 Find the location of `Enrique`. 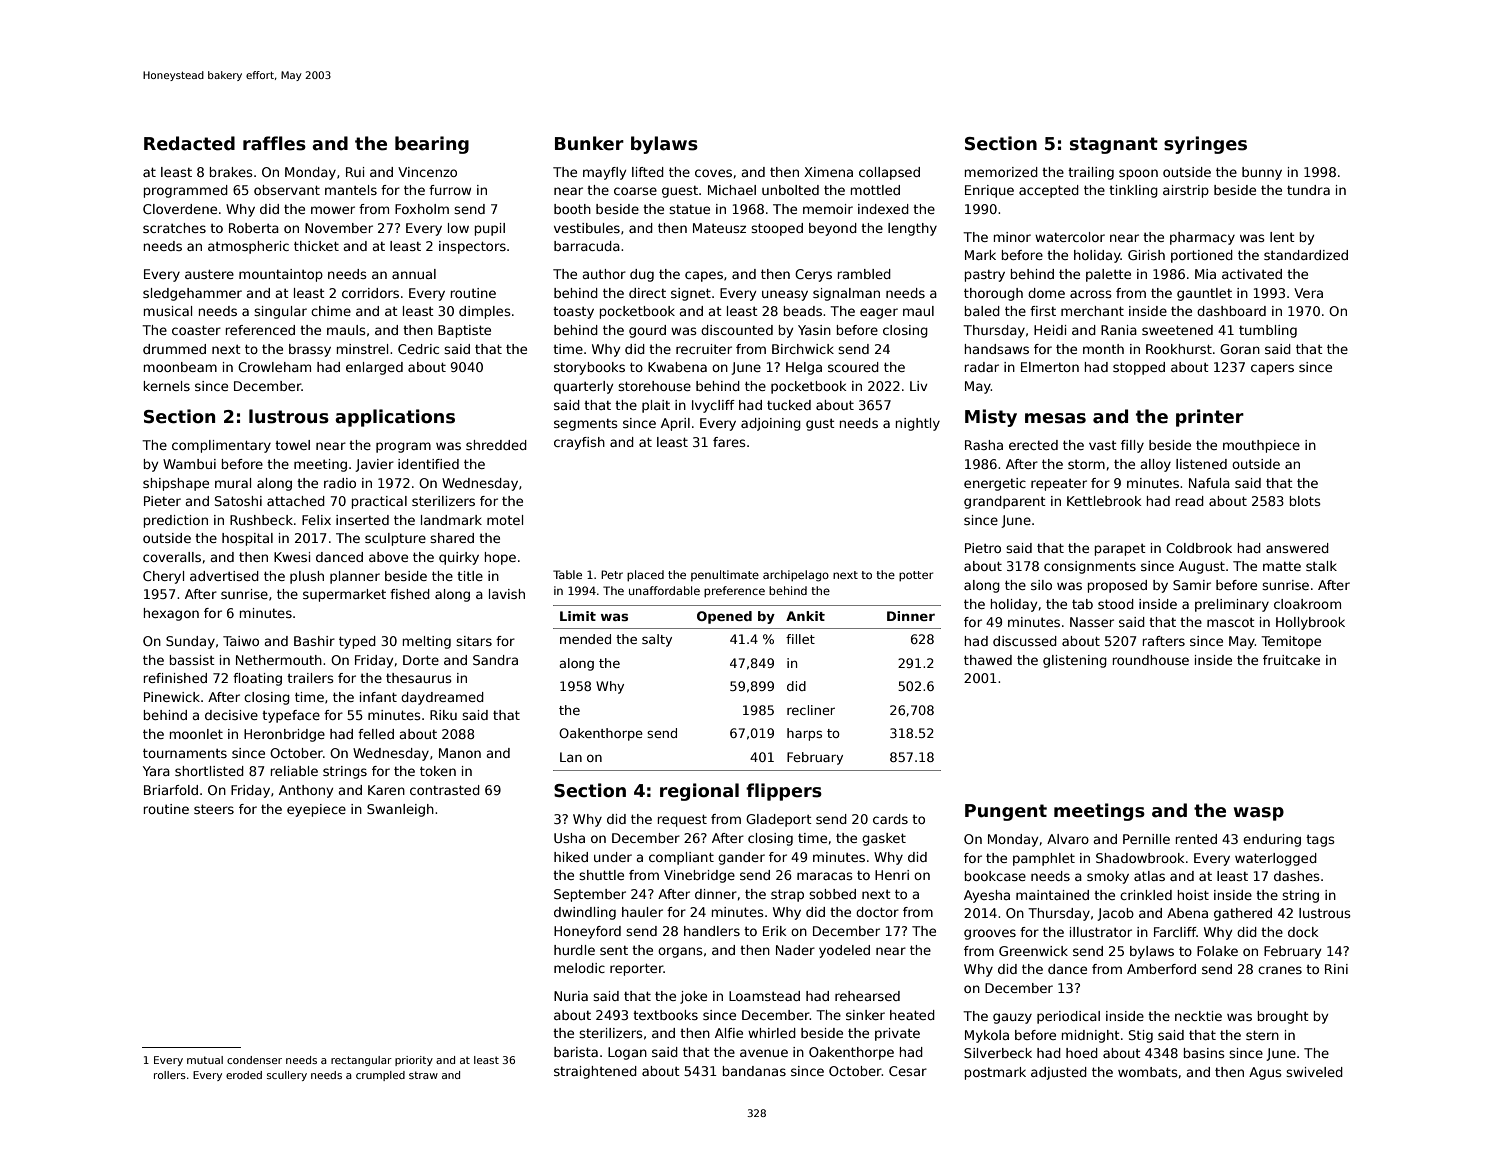

Enrique is located at coordinates (989, 191).
